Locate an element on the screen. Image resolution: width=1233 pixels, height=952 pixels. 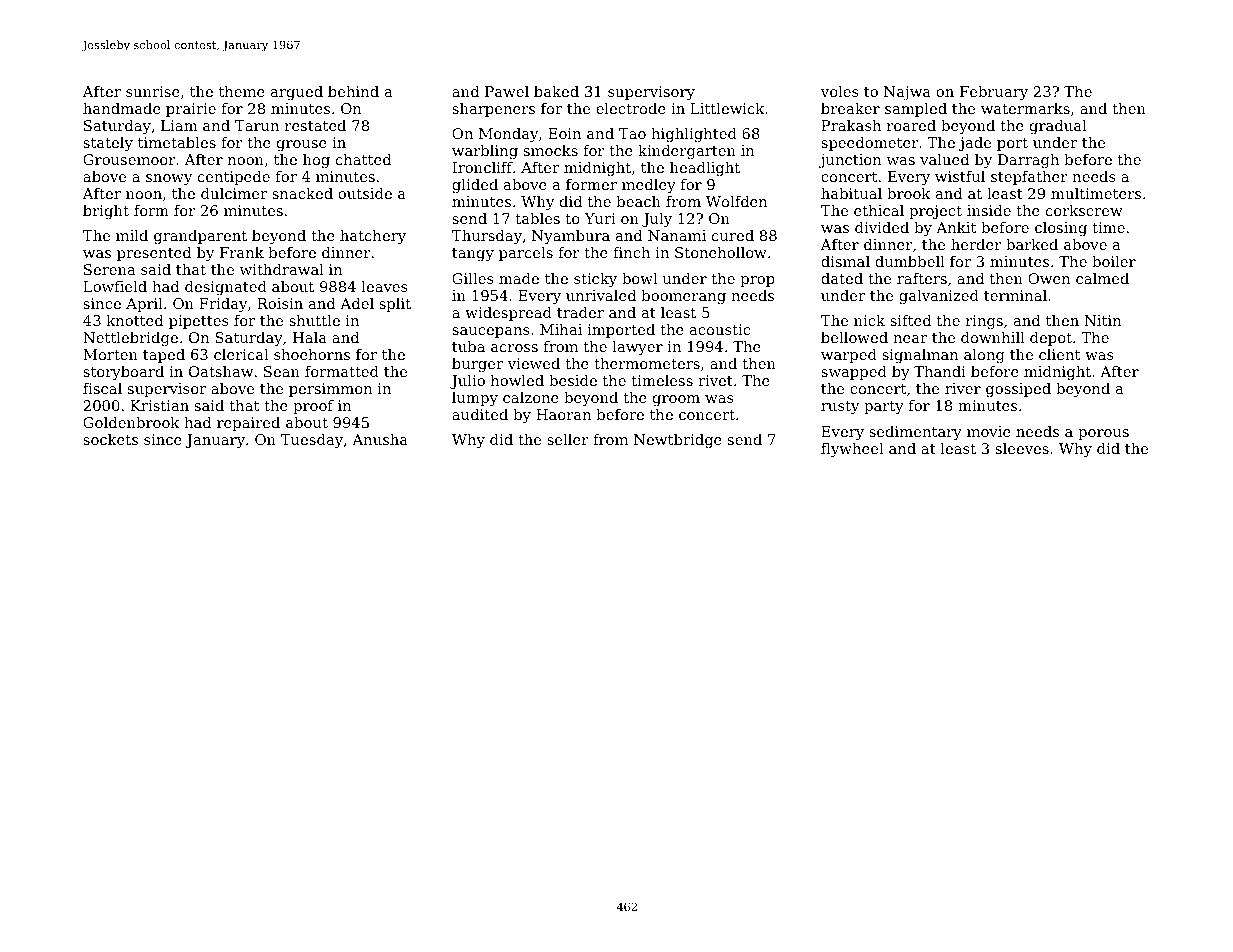
Nitin is located at coordinates (1103, 320).
